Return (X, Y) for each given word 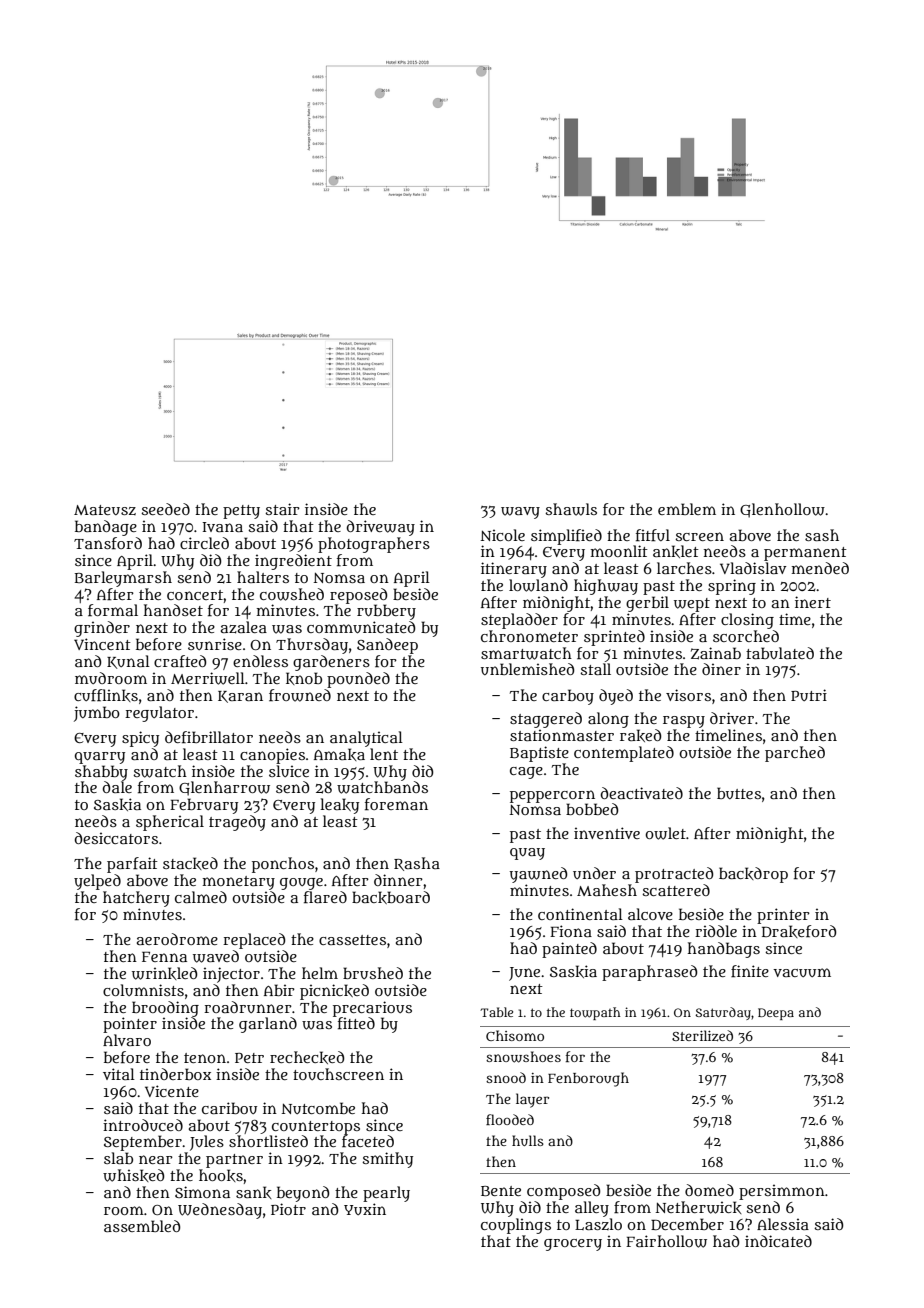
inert (813, 602)
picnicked (334, 992)
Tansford (108, 543)
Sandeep (387, 646)
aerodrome (177, 939)
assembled (142, 1226)
